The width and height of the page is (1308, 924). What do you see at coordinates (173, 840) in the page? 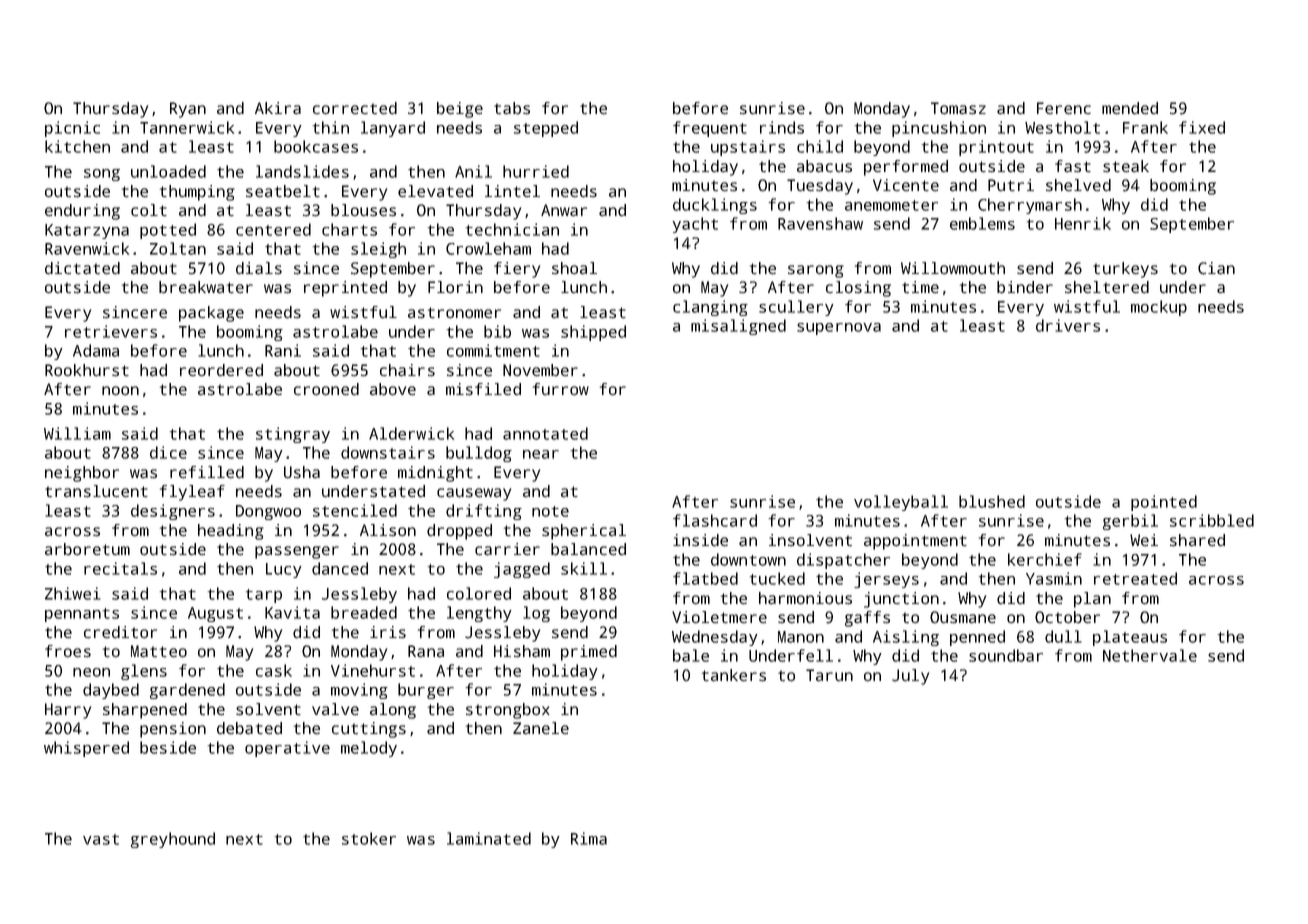
I see `greyhound` at bounding box center [173, 840].
